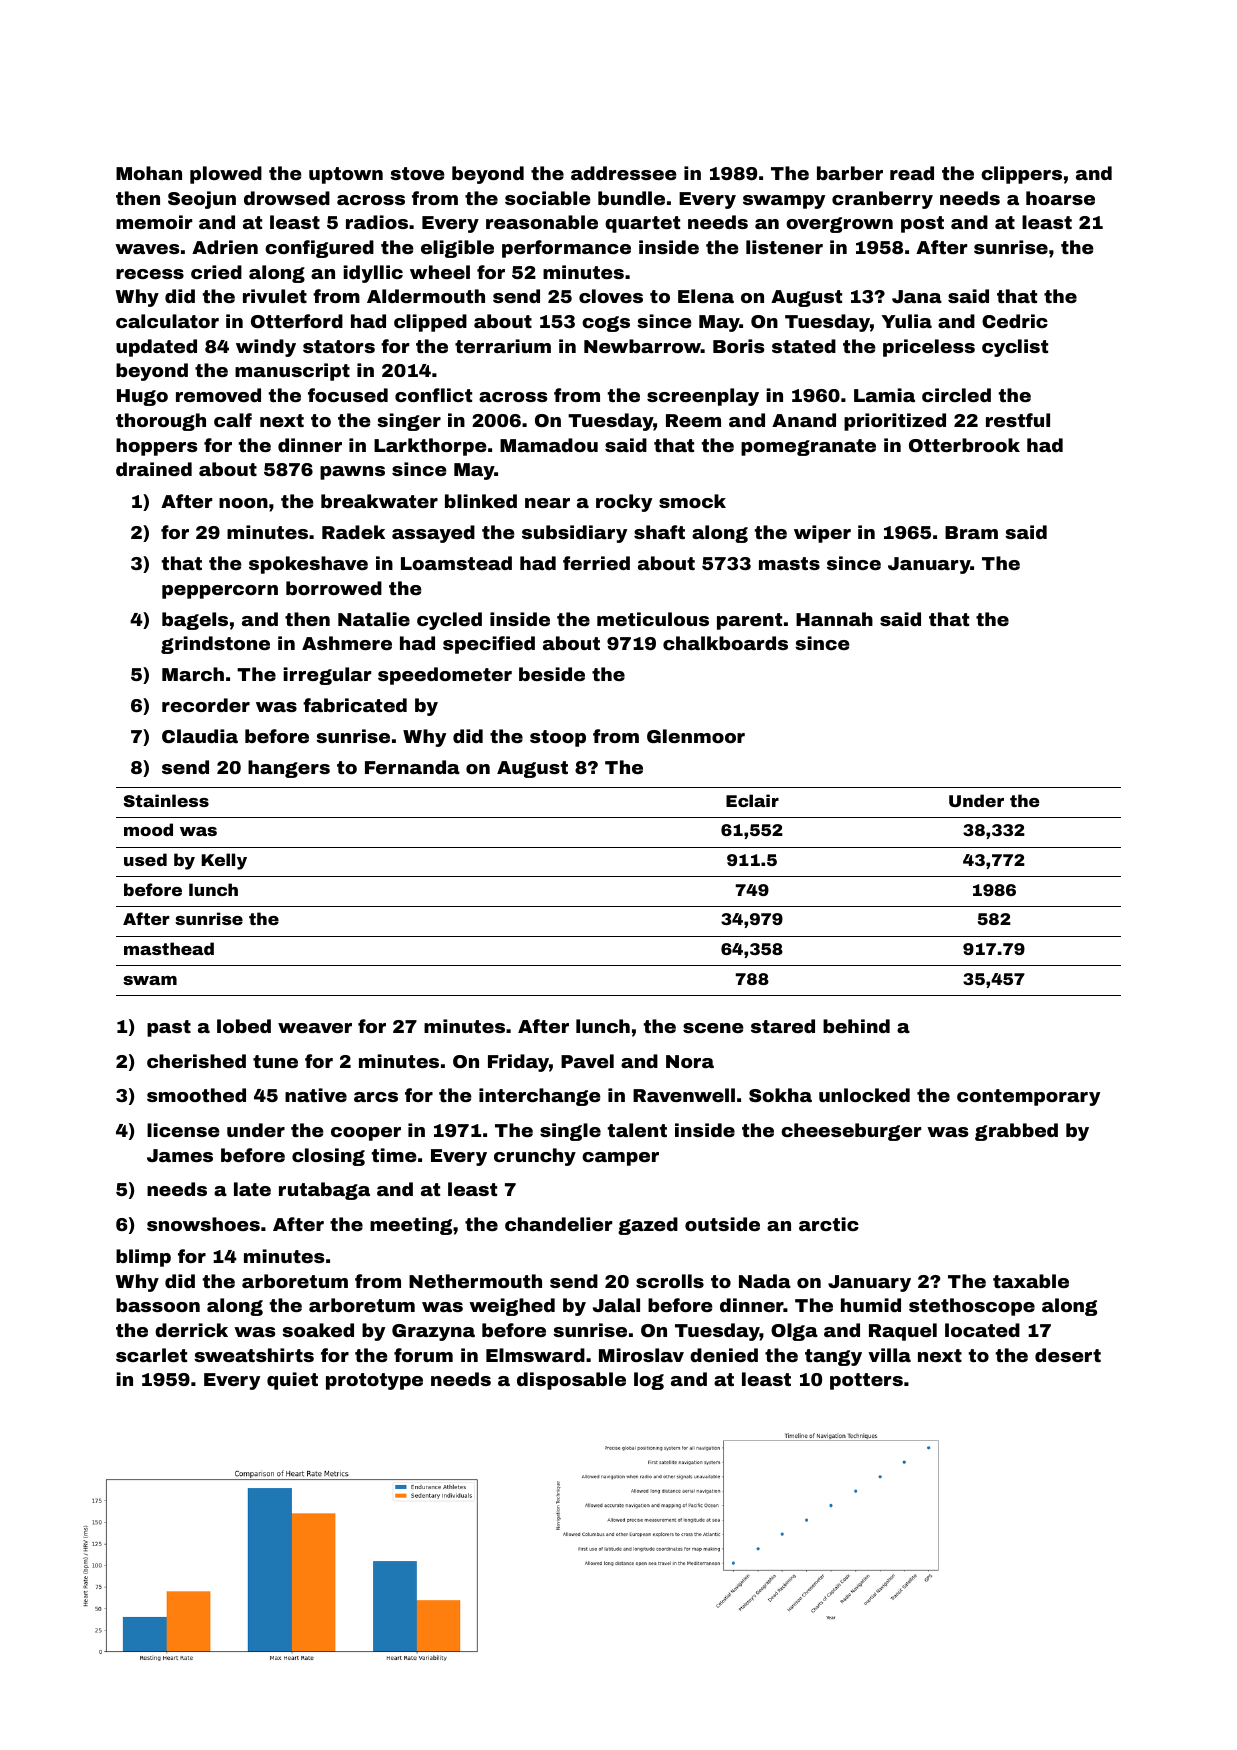  Describe the element at coordinates (956, 395) in the image. I see `circled` at that location.
